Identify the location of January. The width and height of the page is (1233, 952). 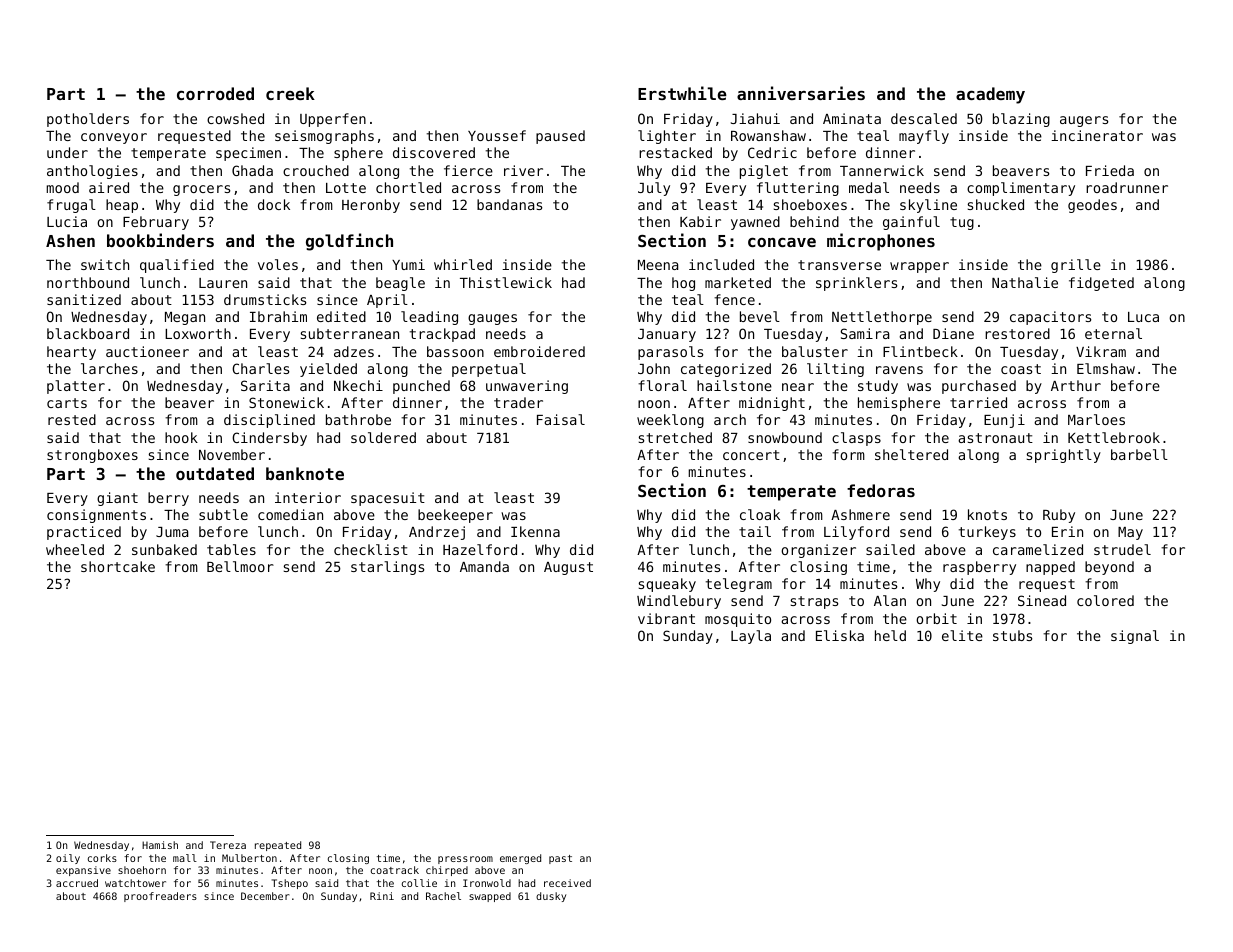
(667, 335).
